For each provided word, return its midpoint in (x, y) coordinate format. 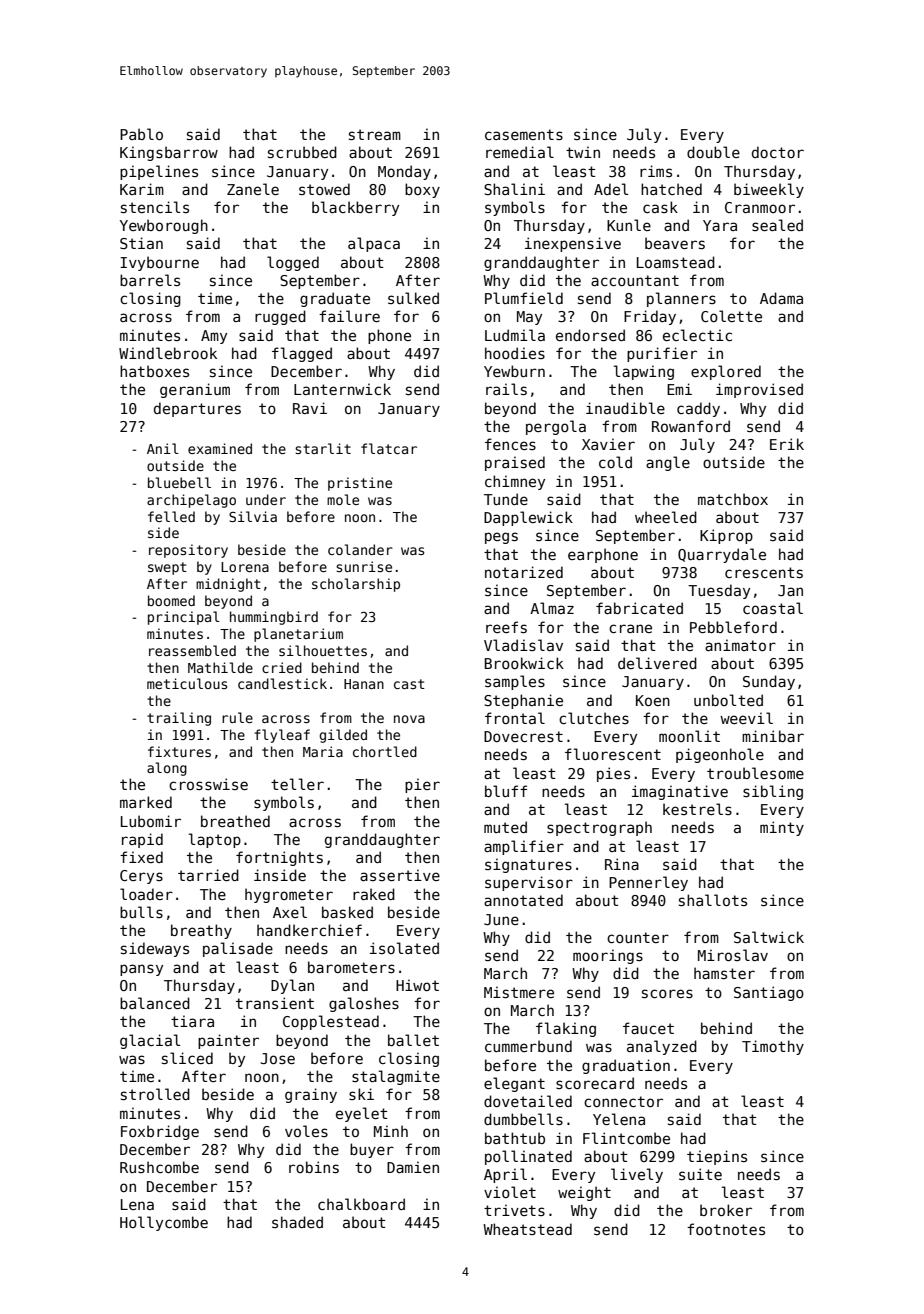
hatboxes (154, 371)
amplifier (524, 847)
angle (668, 463)
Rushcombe (159, 1167)
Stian (141, 243)
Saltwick (769, 937)
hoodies (515, 353)
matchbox (733, 499)
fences (510, 444)
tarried (208, 875)
